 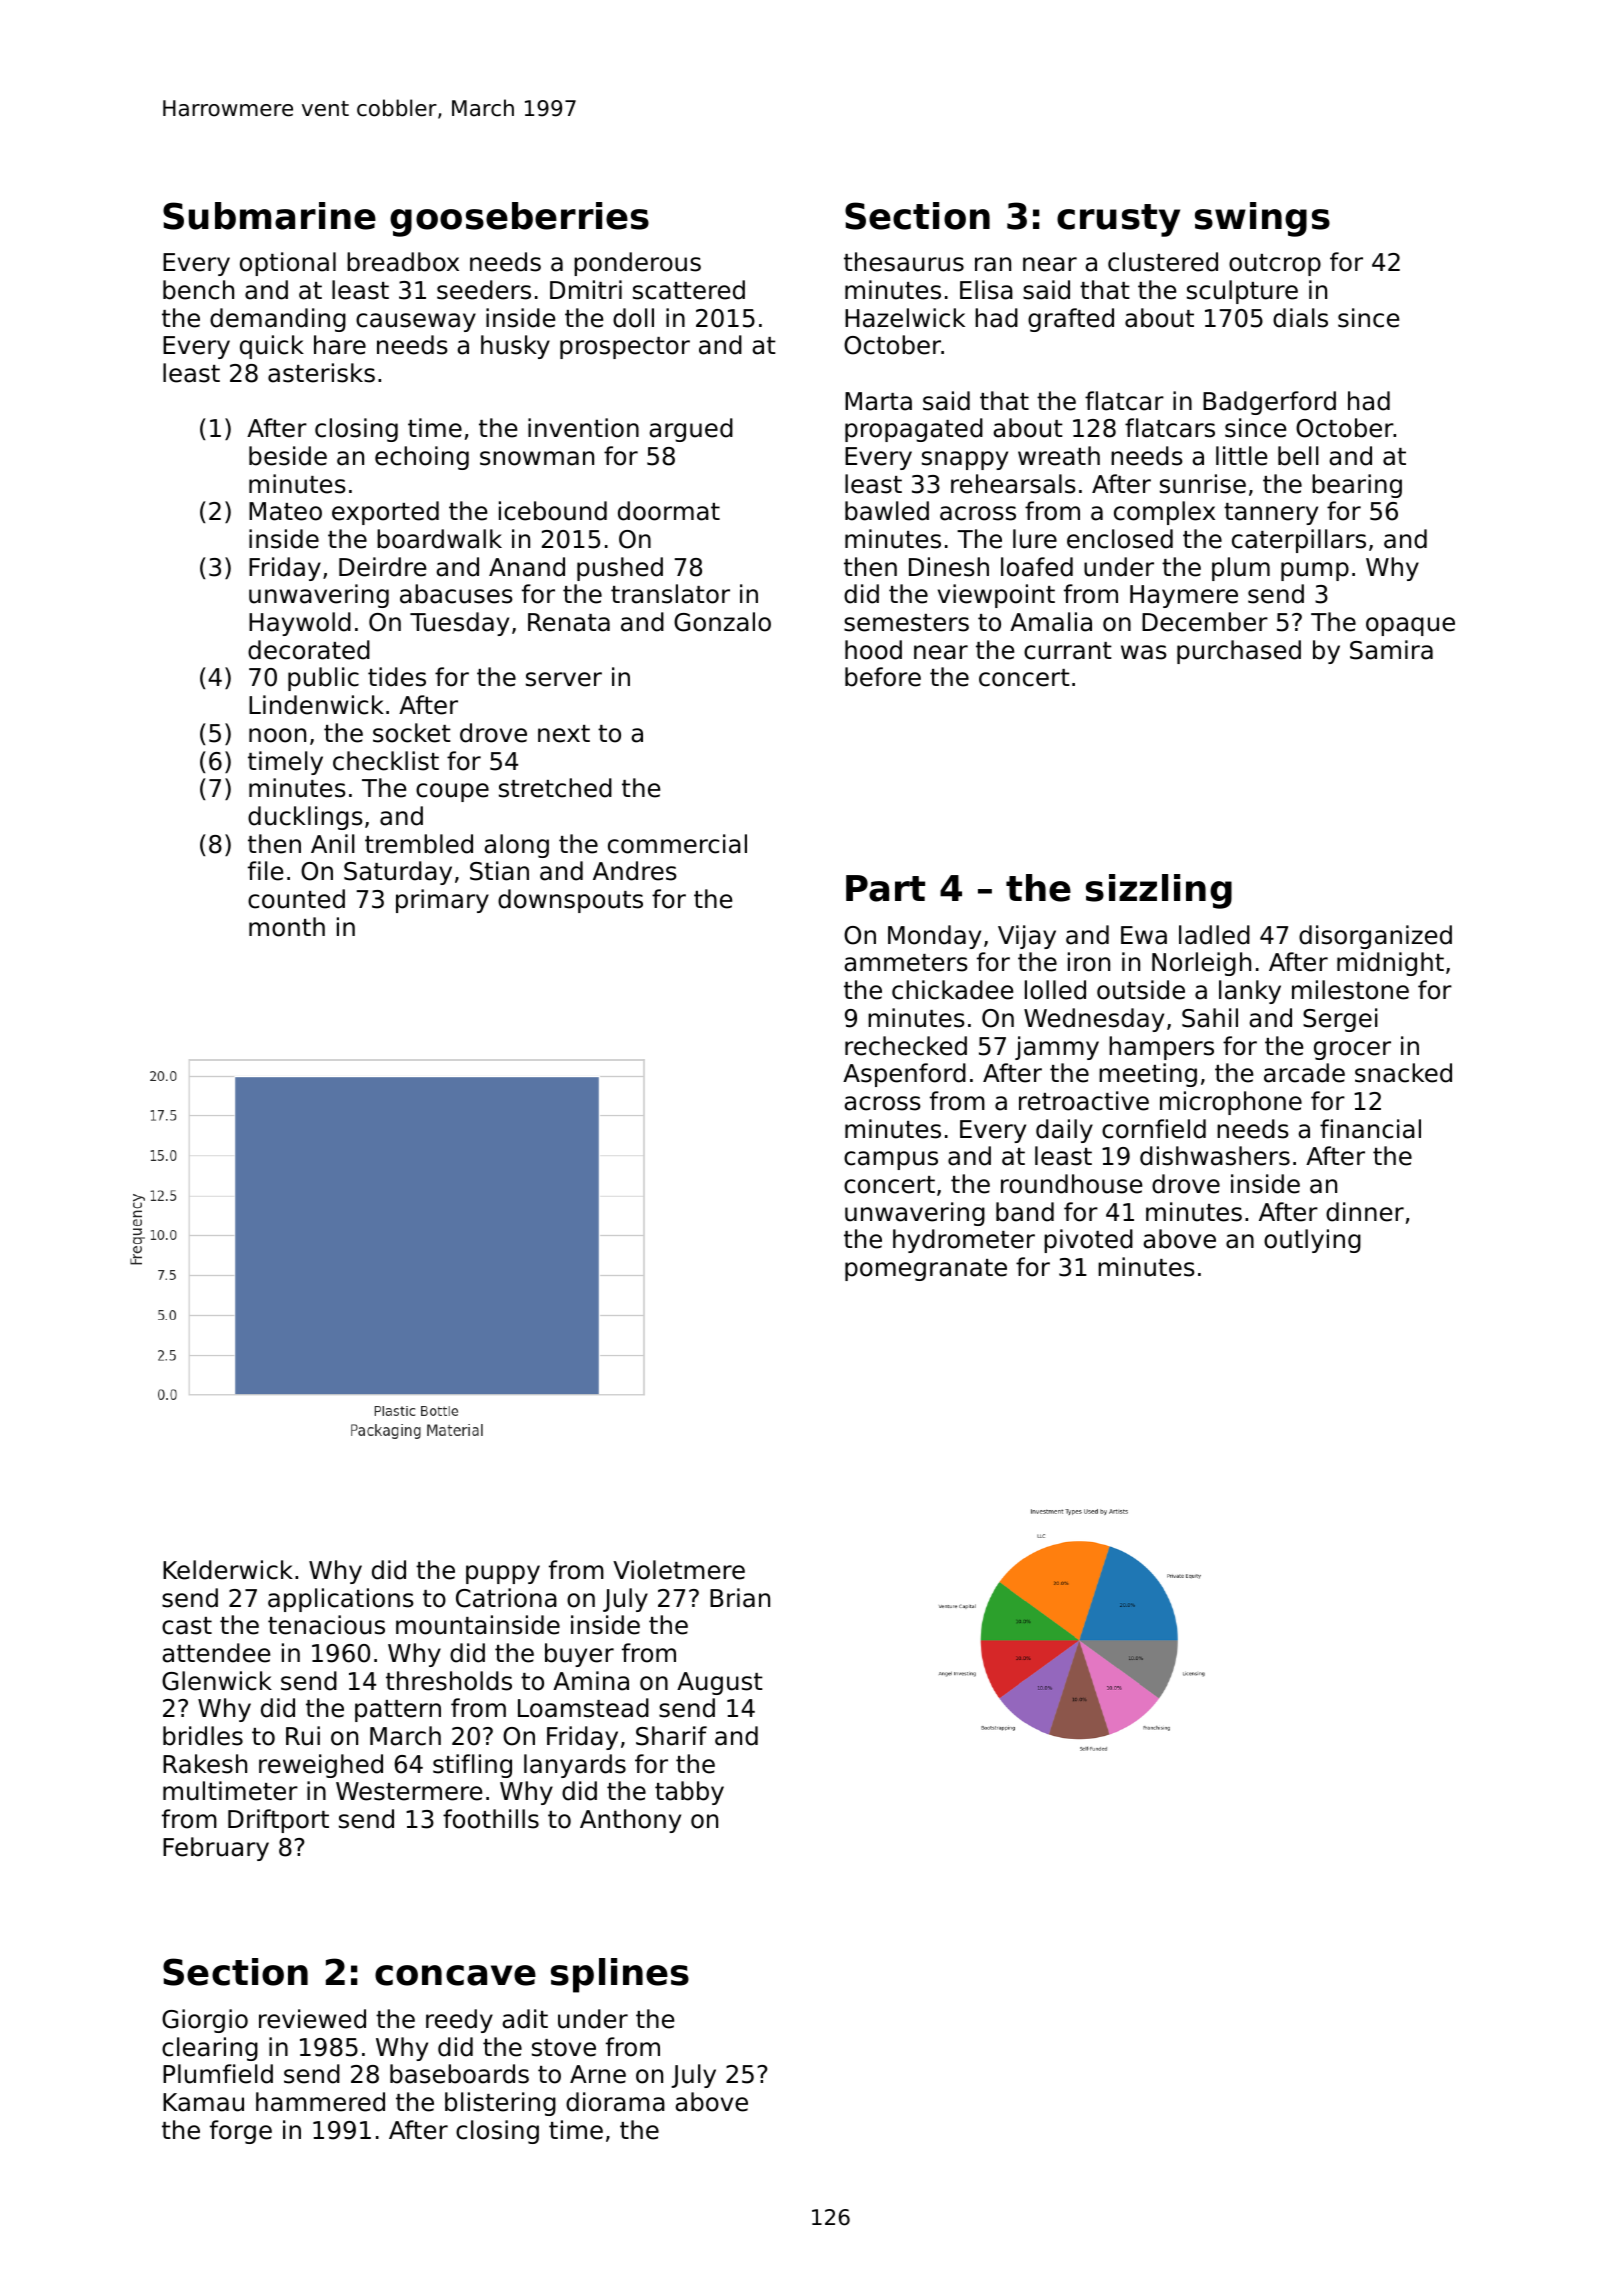 I want to click on doormat, so click(x=669, y=511).
